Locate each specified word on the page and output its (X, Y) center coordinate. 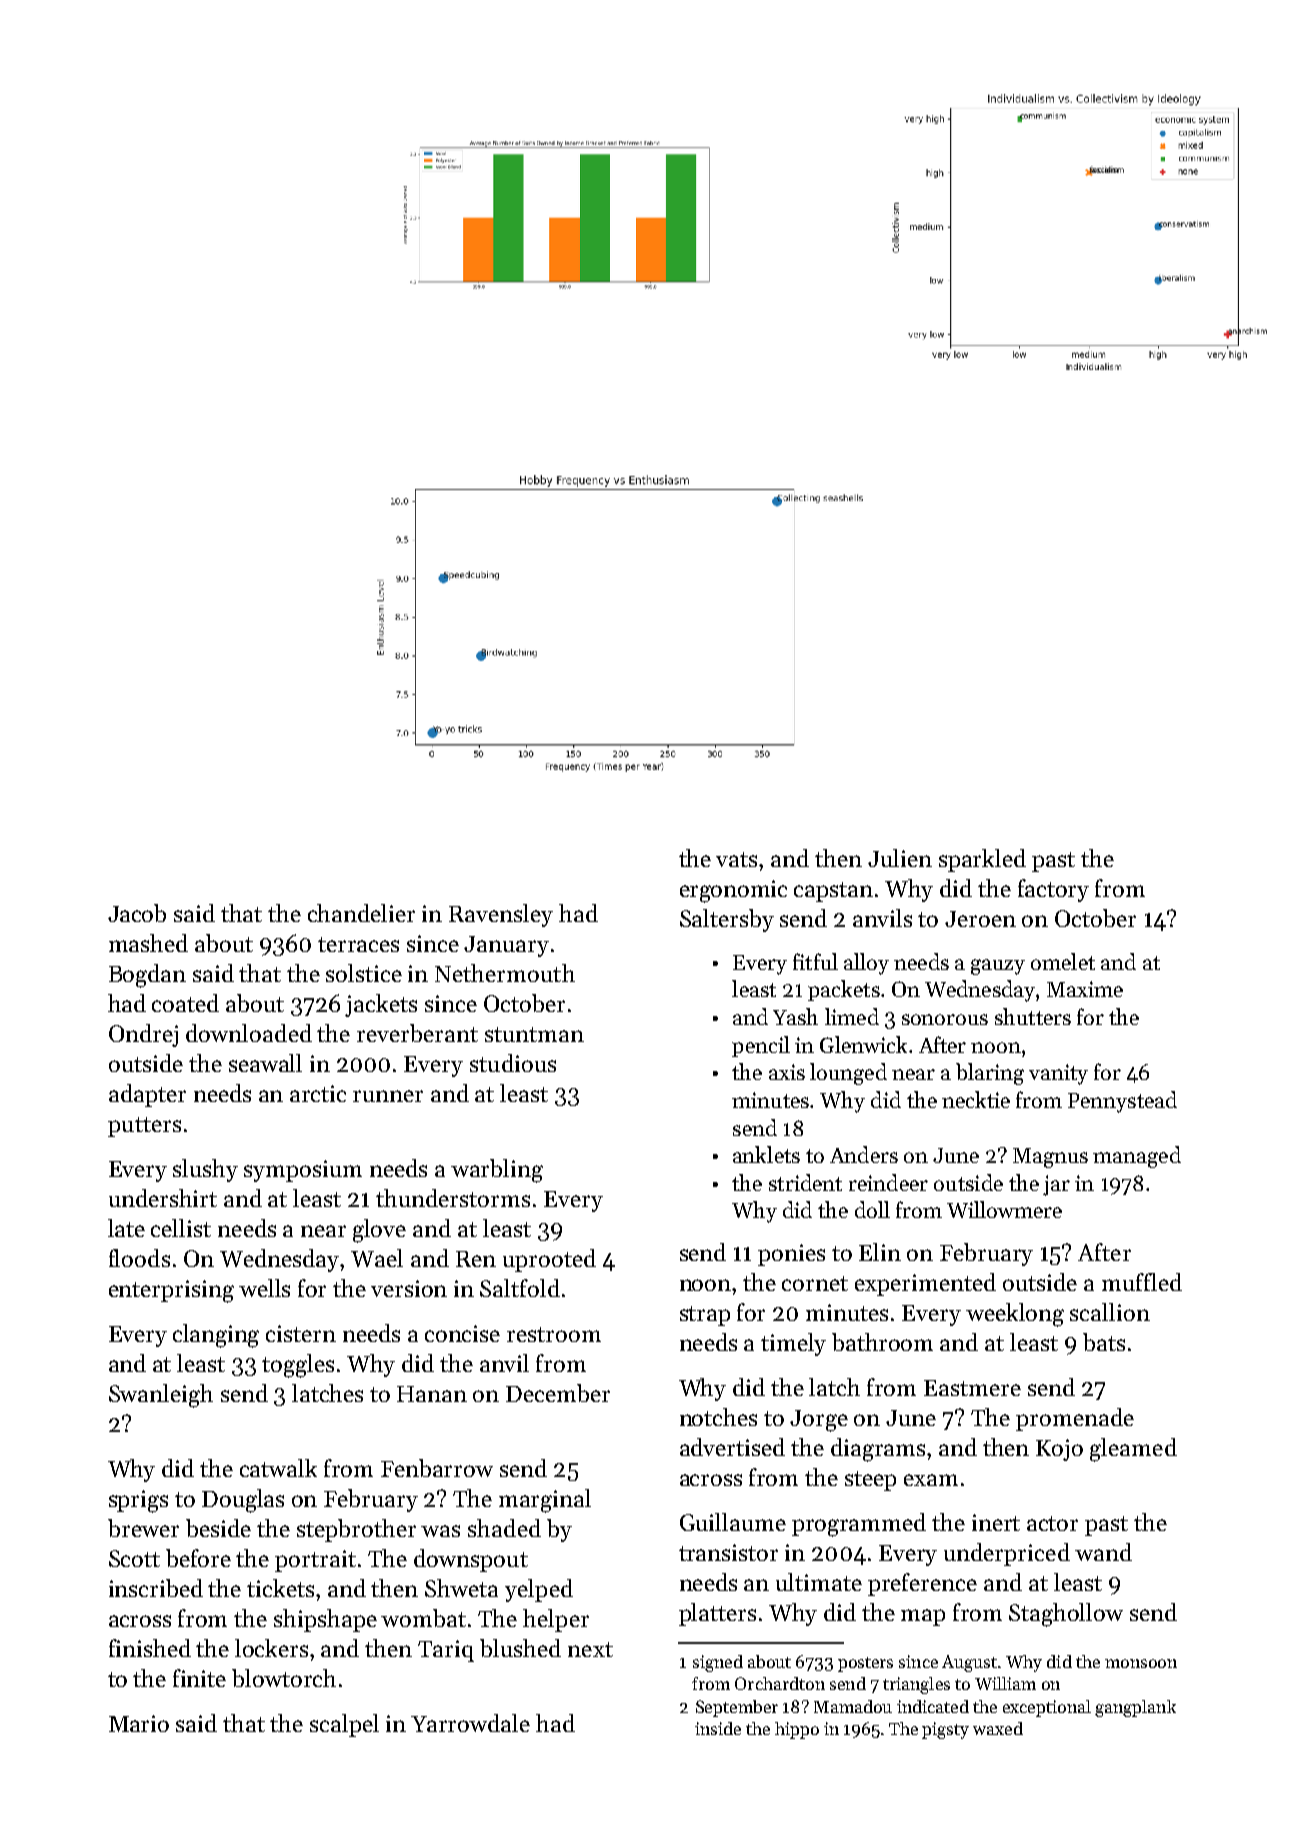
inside (718, 1728)
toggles (298, 1366)
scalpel (344, 1725)
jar (1056, 1185)
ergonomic (733, 891)
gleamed (1133, 1450)
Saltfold (520, 1288)
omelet (1063, 961)
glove (379, 1231)
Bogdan (147, 976)
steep (870, 1481)
